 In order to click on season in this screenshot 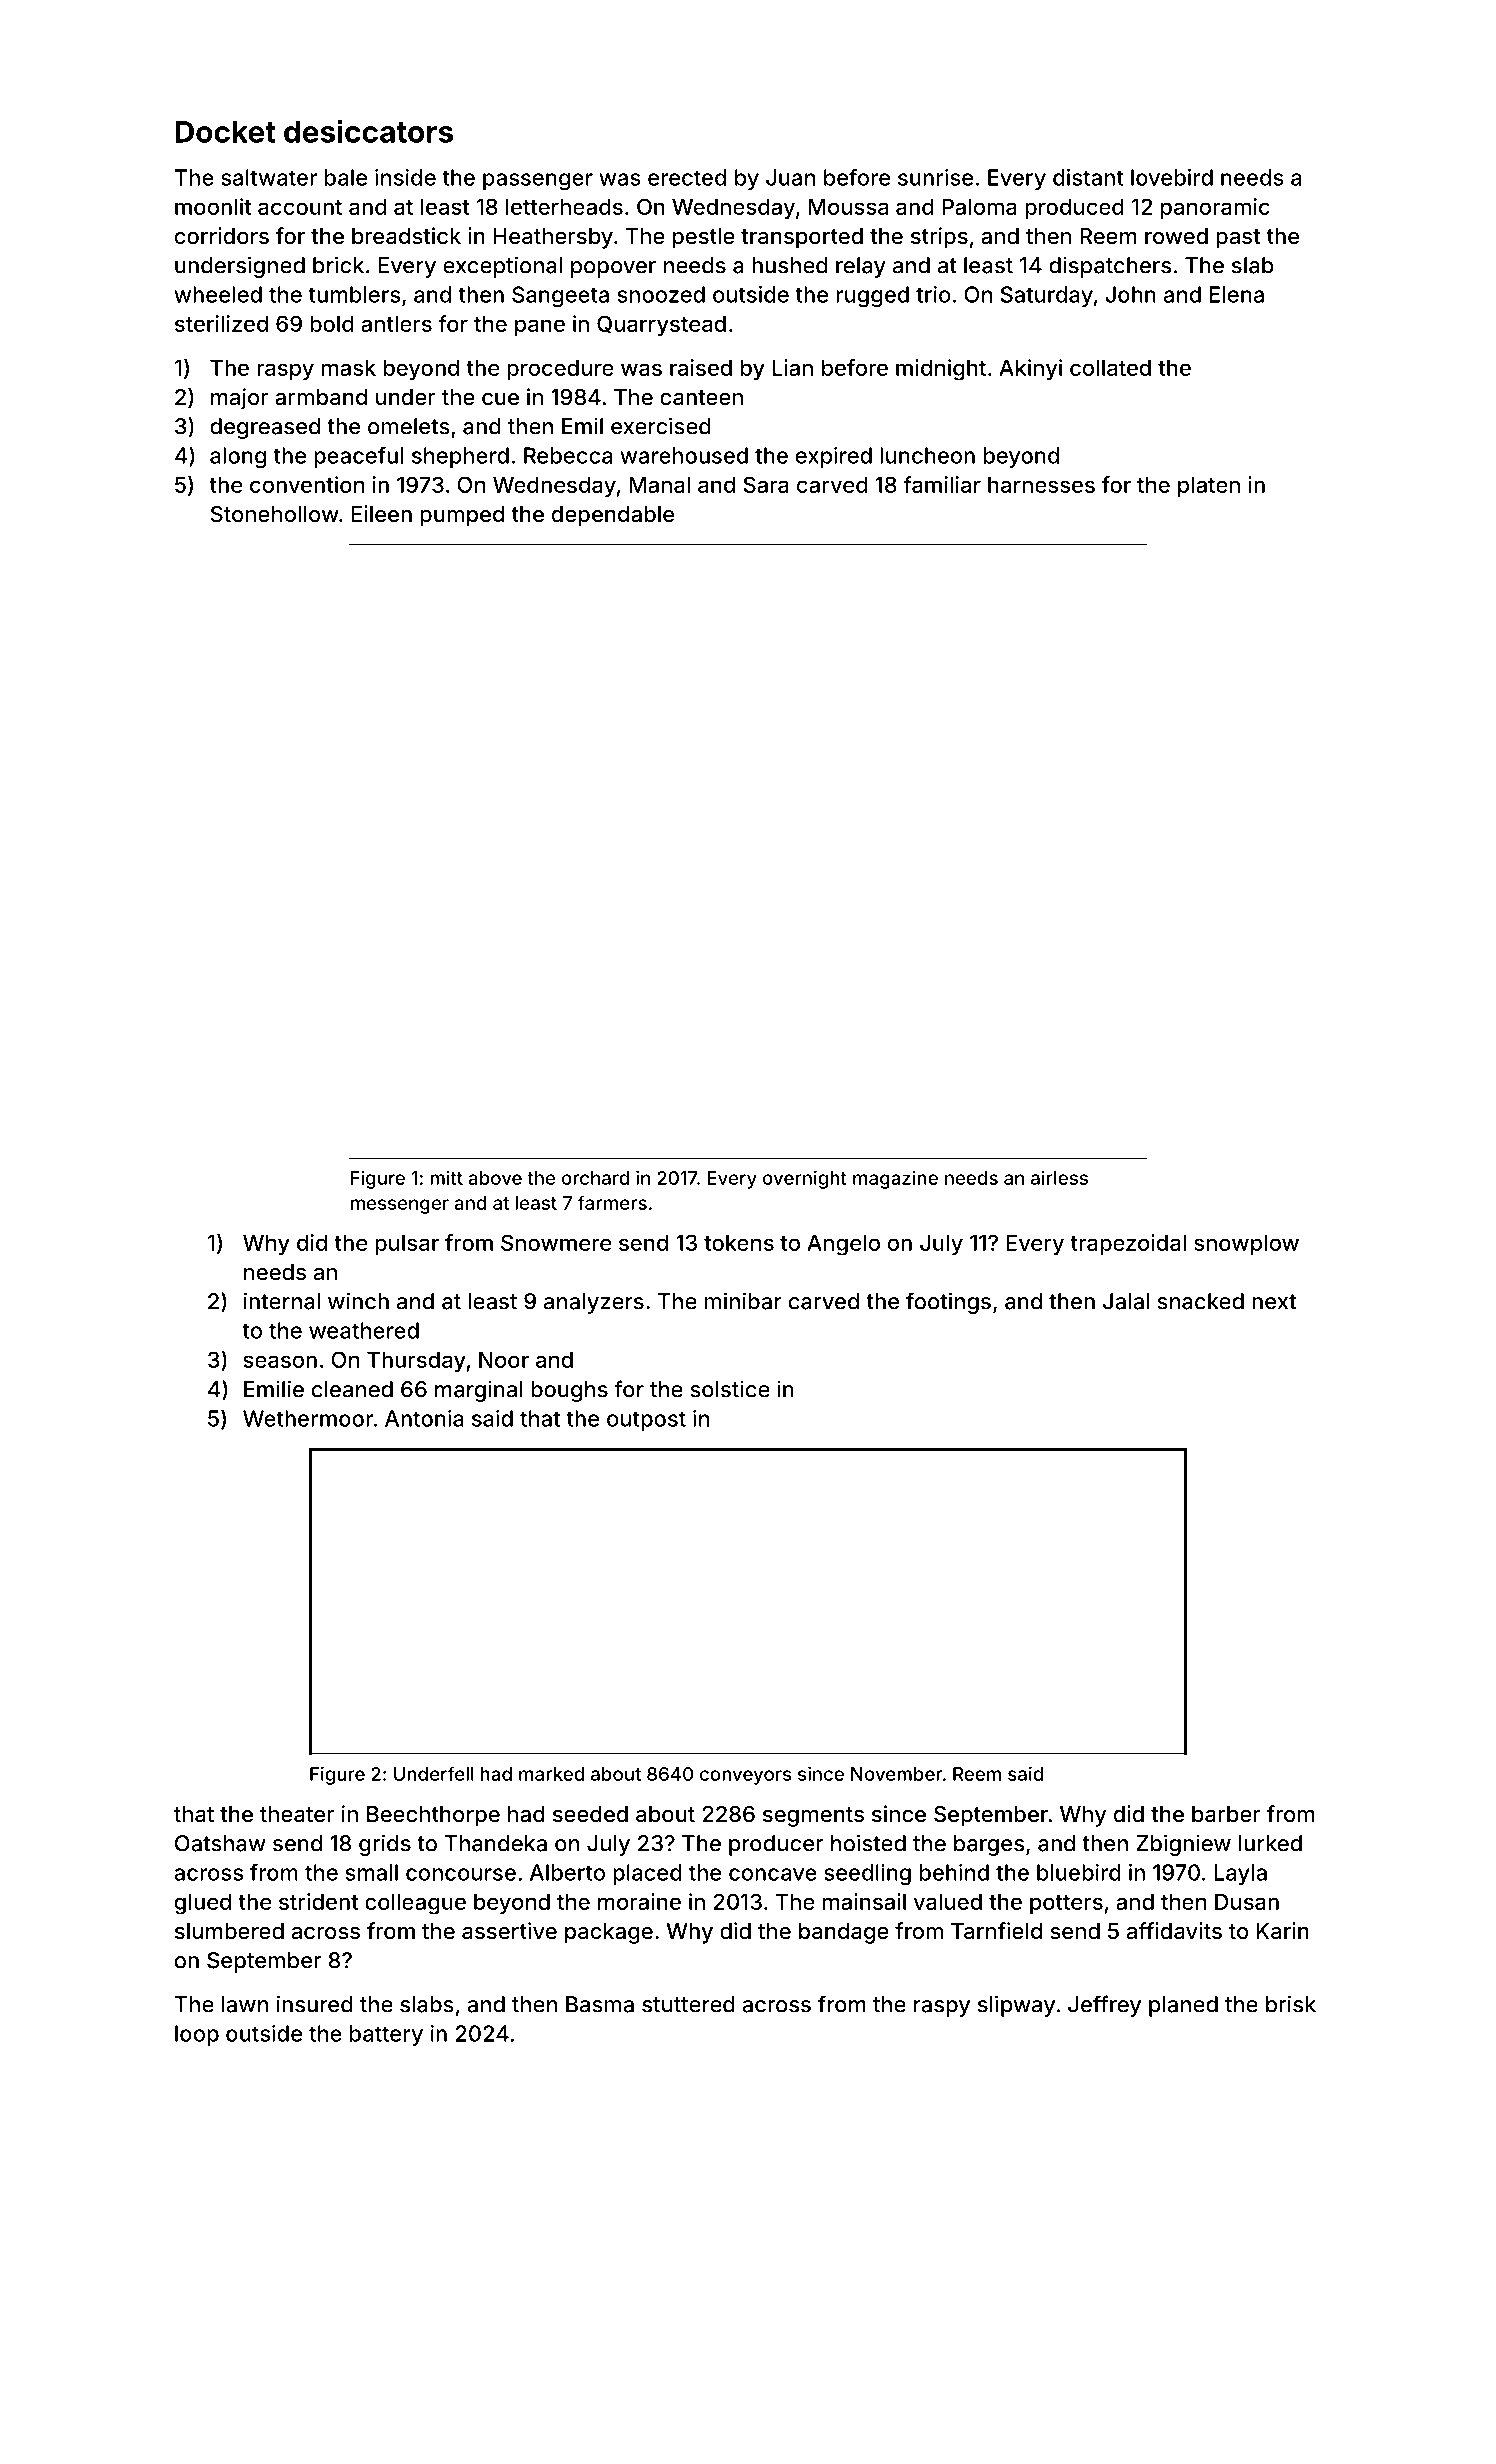, I will do `click(280, 1361)`.
